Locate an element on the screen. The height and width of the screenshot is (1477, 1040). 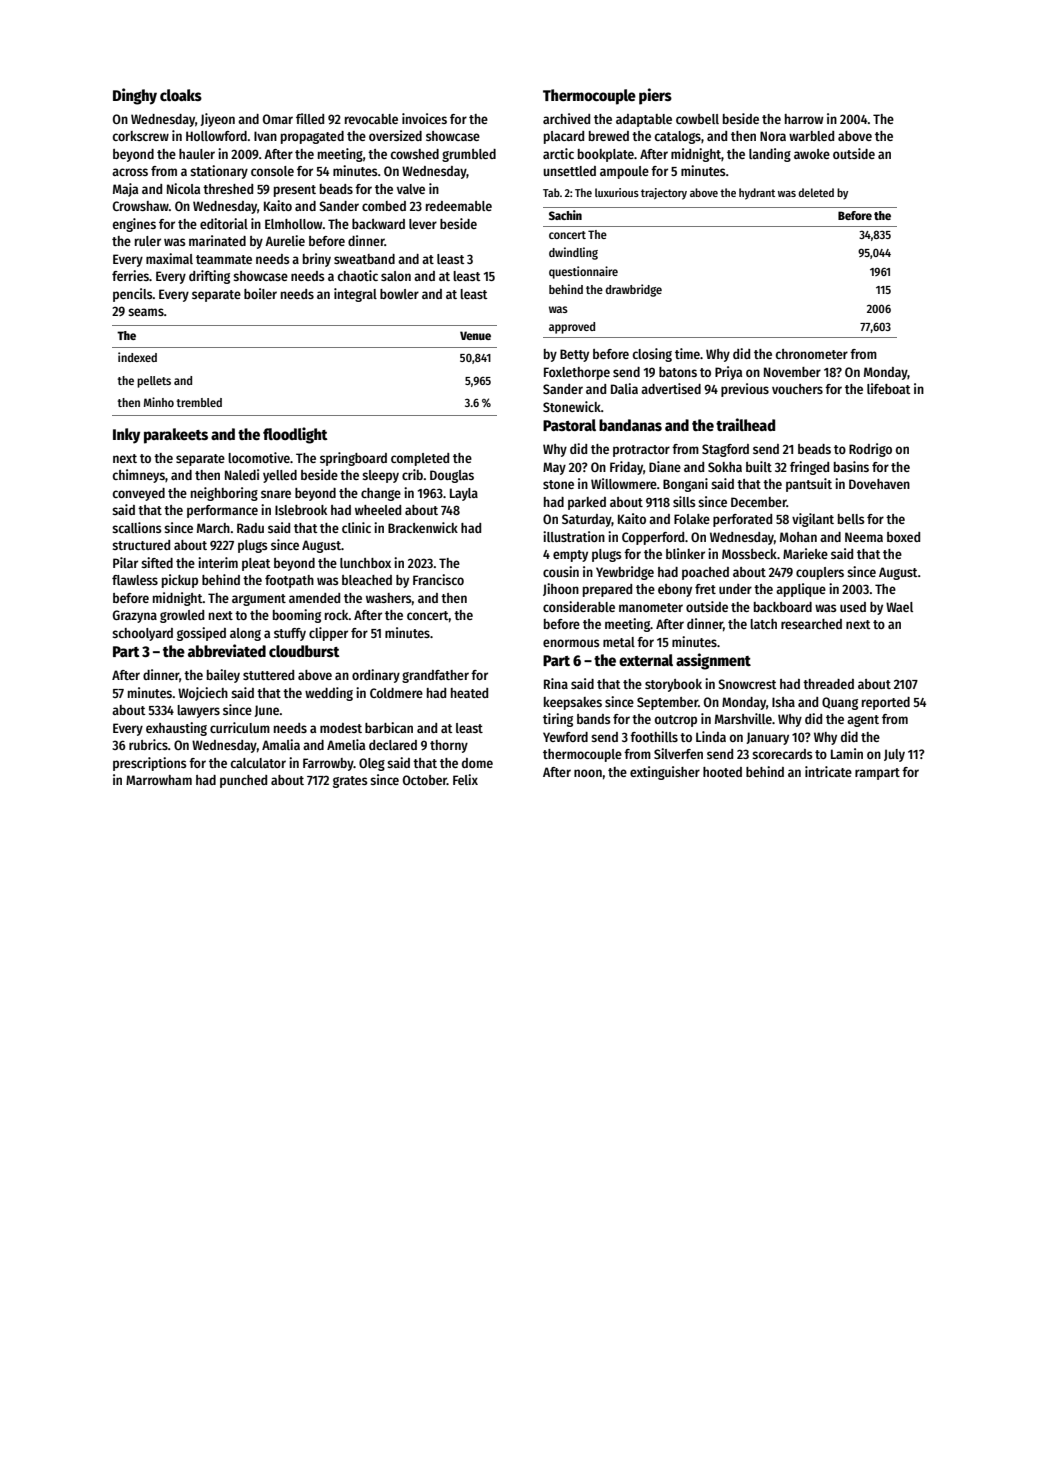
curriculum is located at coordinates (240, 727).
